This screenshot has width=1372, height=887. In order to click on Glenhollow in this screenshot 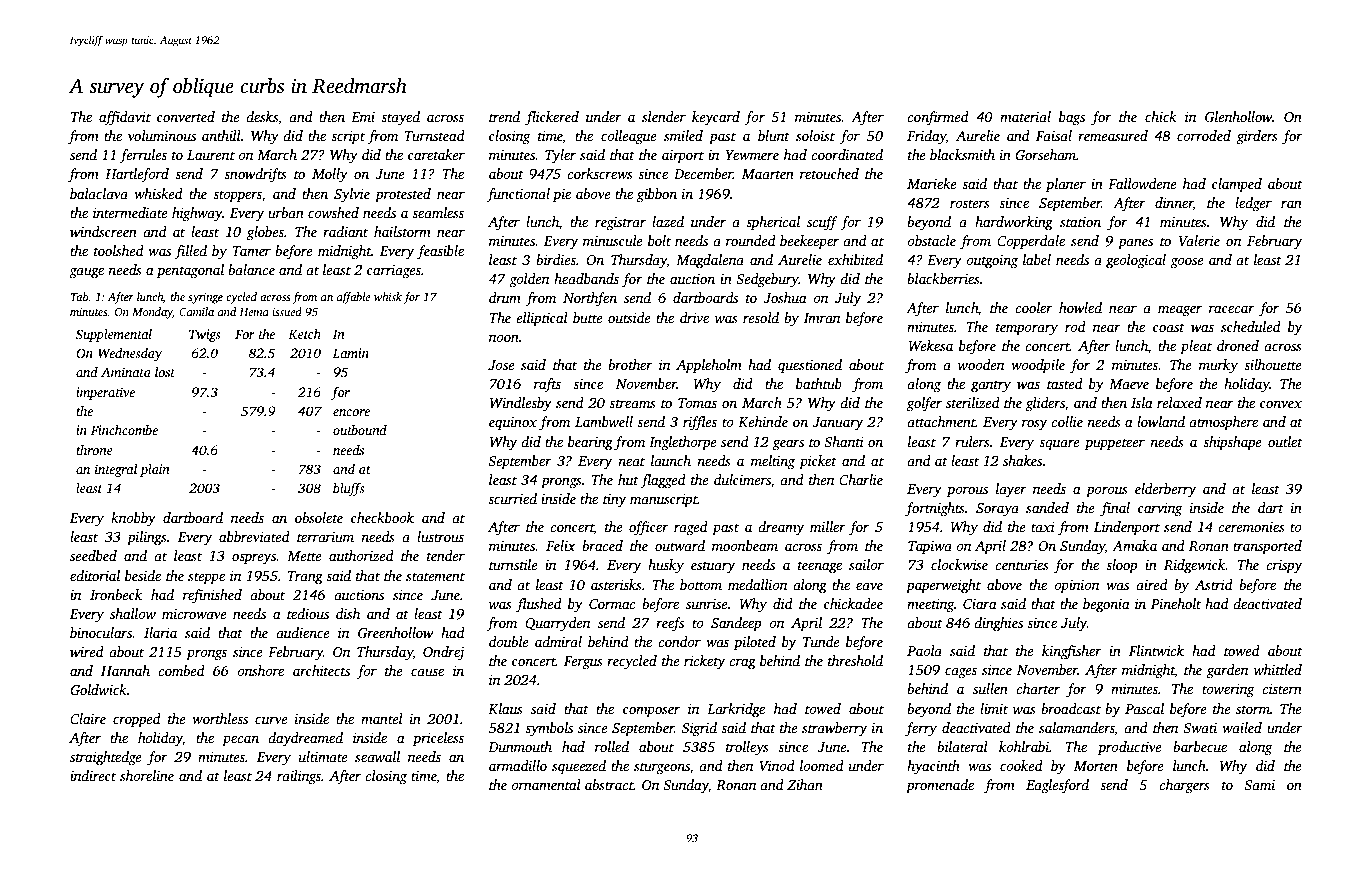, I will do `click(1238, 116)`.
